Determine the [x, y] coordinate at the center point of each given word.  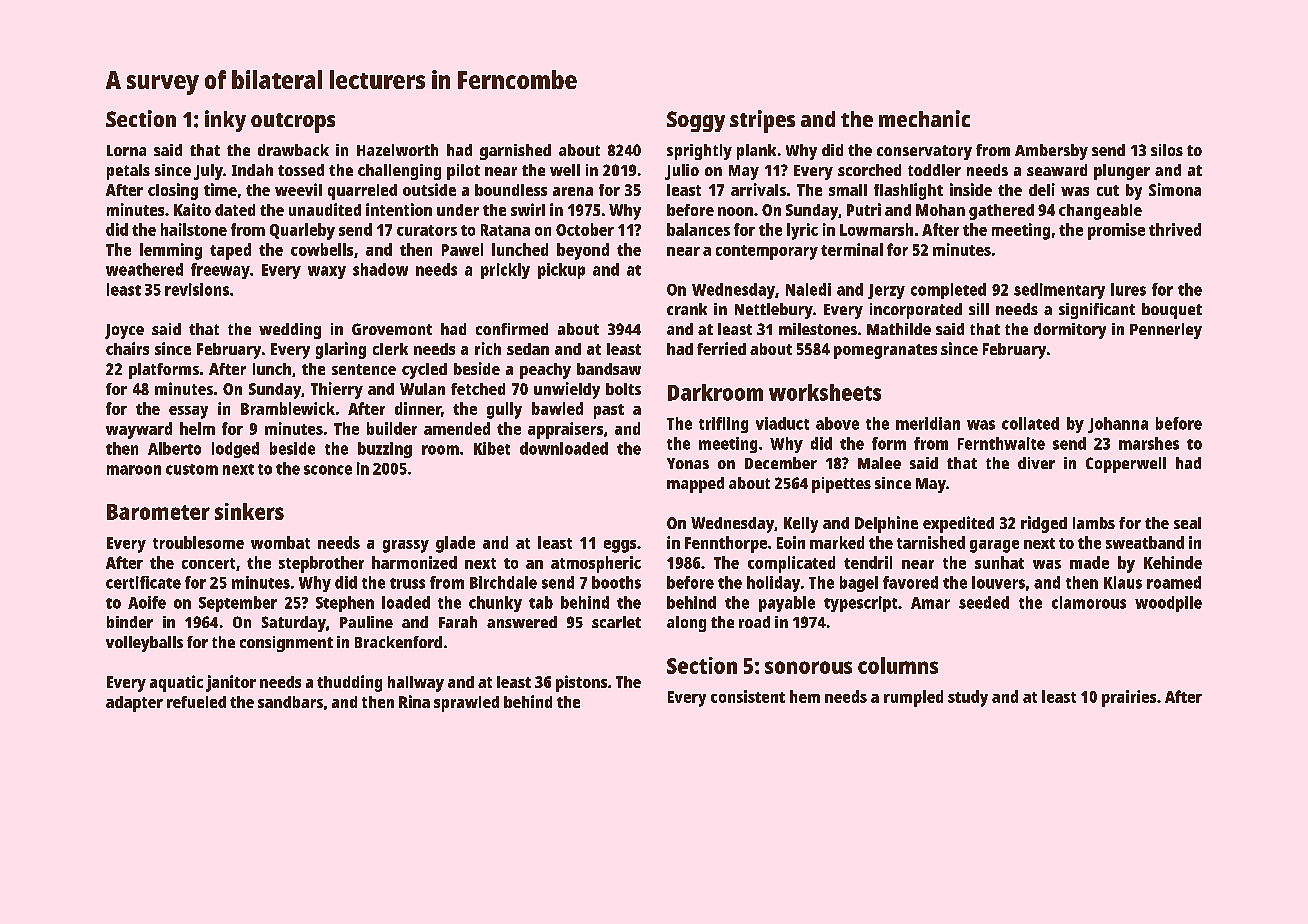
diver [1036, 463]
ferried [721, 348]
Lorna [126, 150]
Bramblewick [288, 408]
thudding [349, 683]
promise [1116, 231]
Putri [864, 209]
